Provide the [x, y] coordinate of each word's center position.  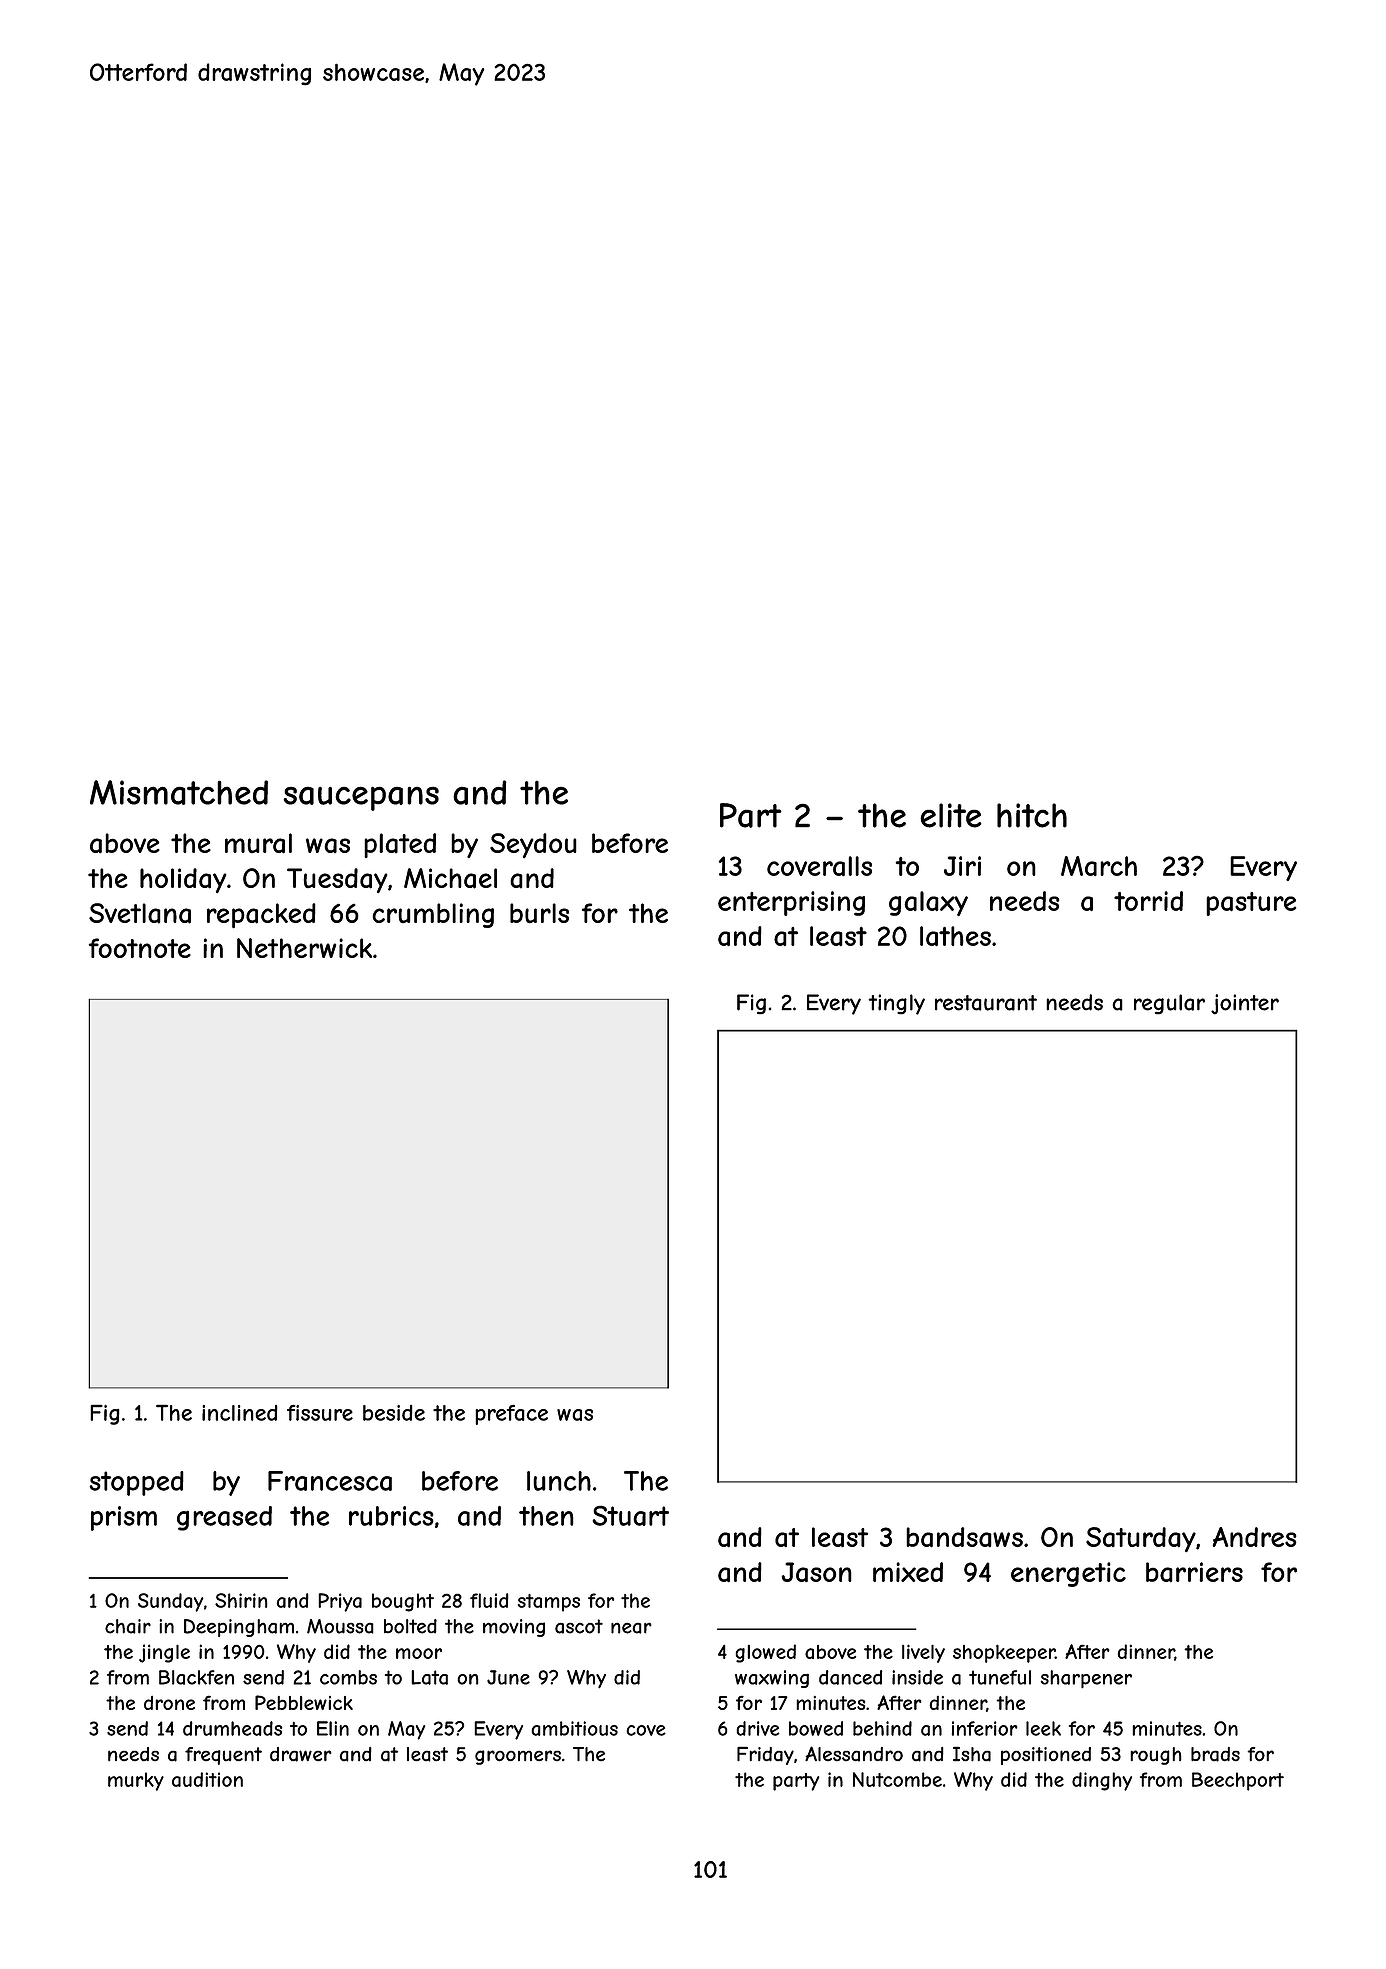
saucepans [361, 798]
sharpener [1086, 1679]
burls [539, 913]
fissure [320, 1413]
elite [951, 815]
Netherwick [304, 948]
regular [1169, 1004]
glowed [766, 1653]
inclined [240, 1413]
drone [169, 1703]
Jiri [962, 866]
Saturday [1141, 1539]
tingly [897, 1004]
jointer [1245, 1004]
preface [511, 1415]
